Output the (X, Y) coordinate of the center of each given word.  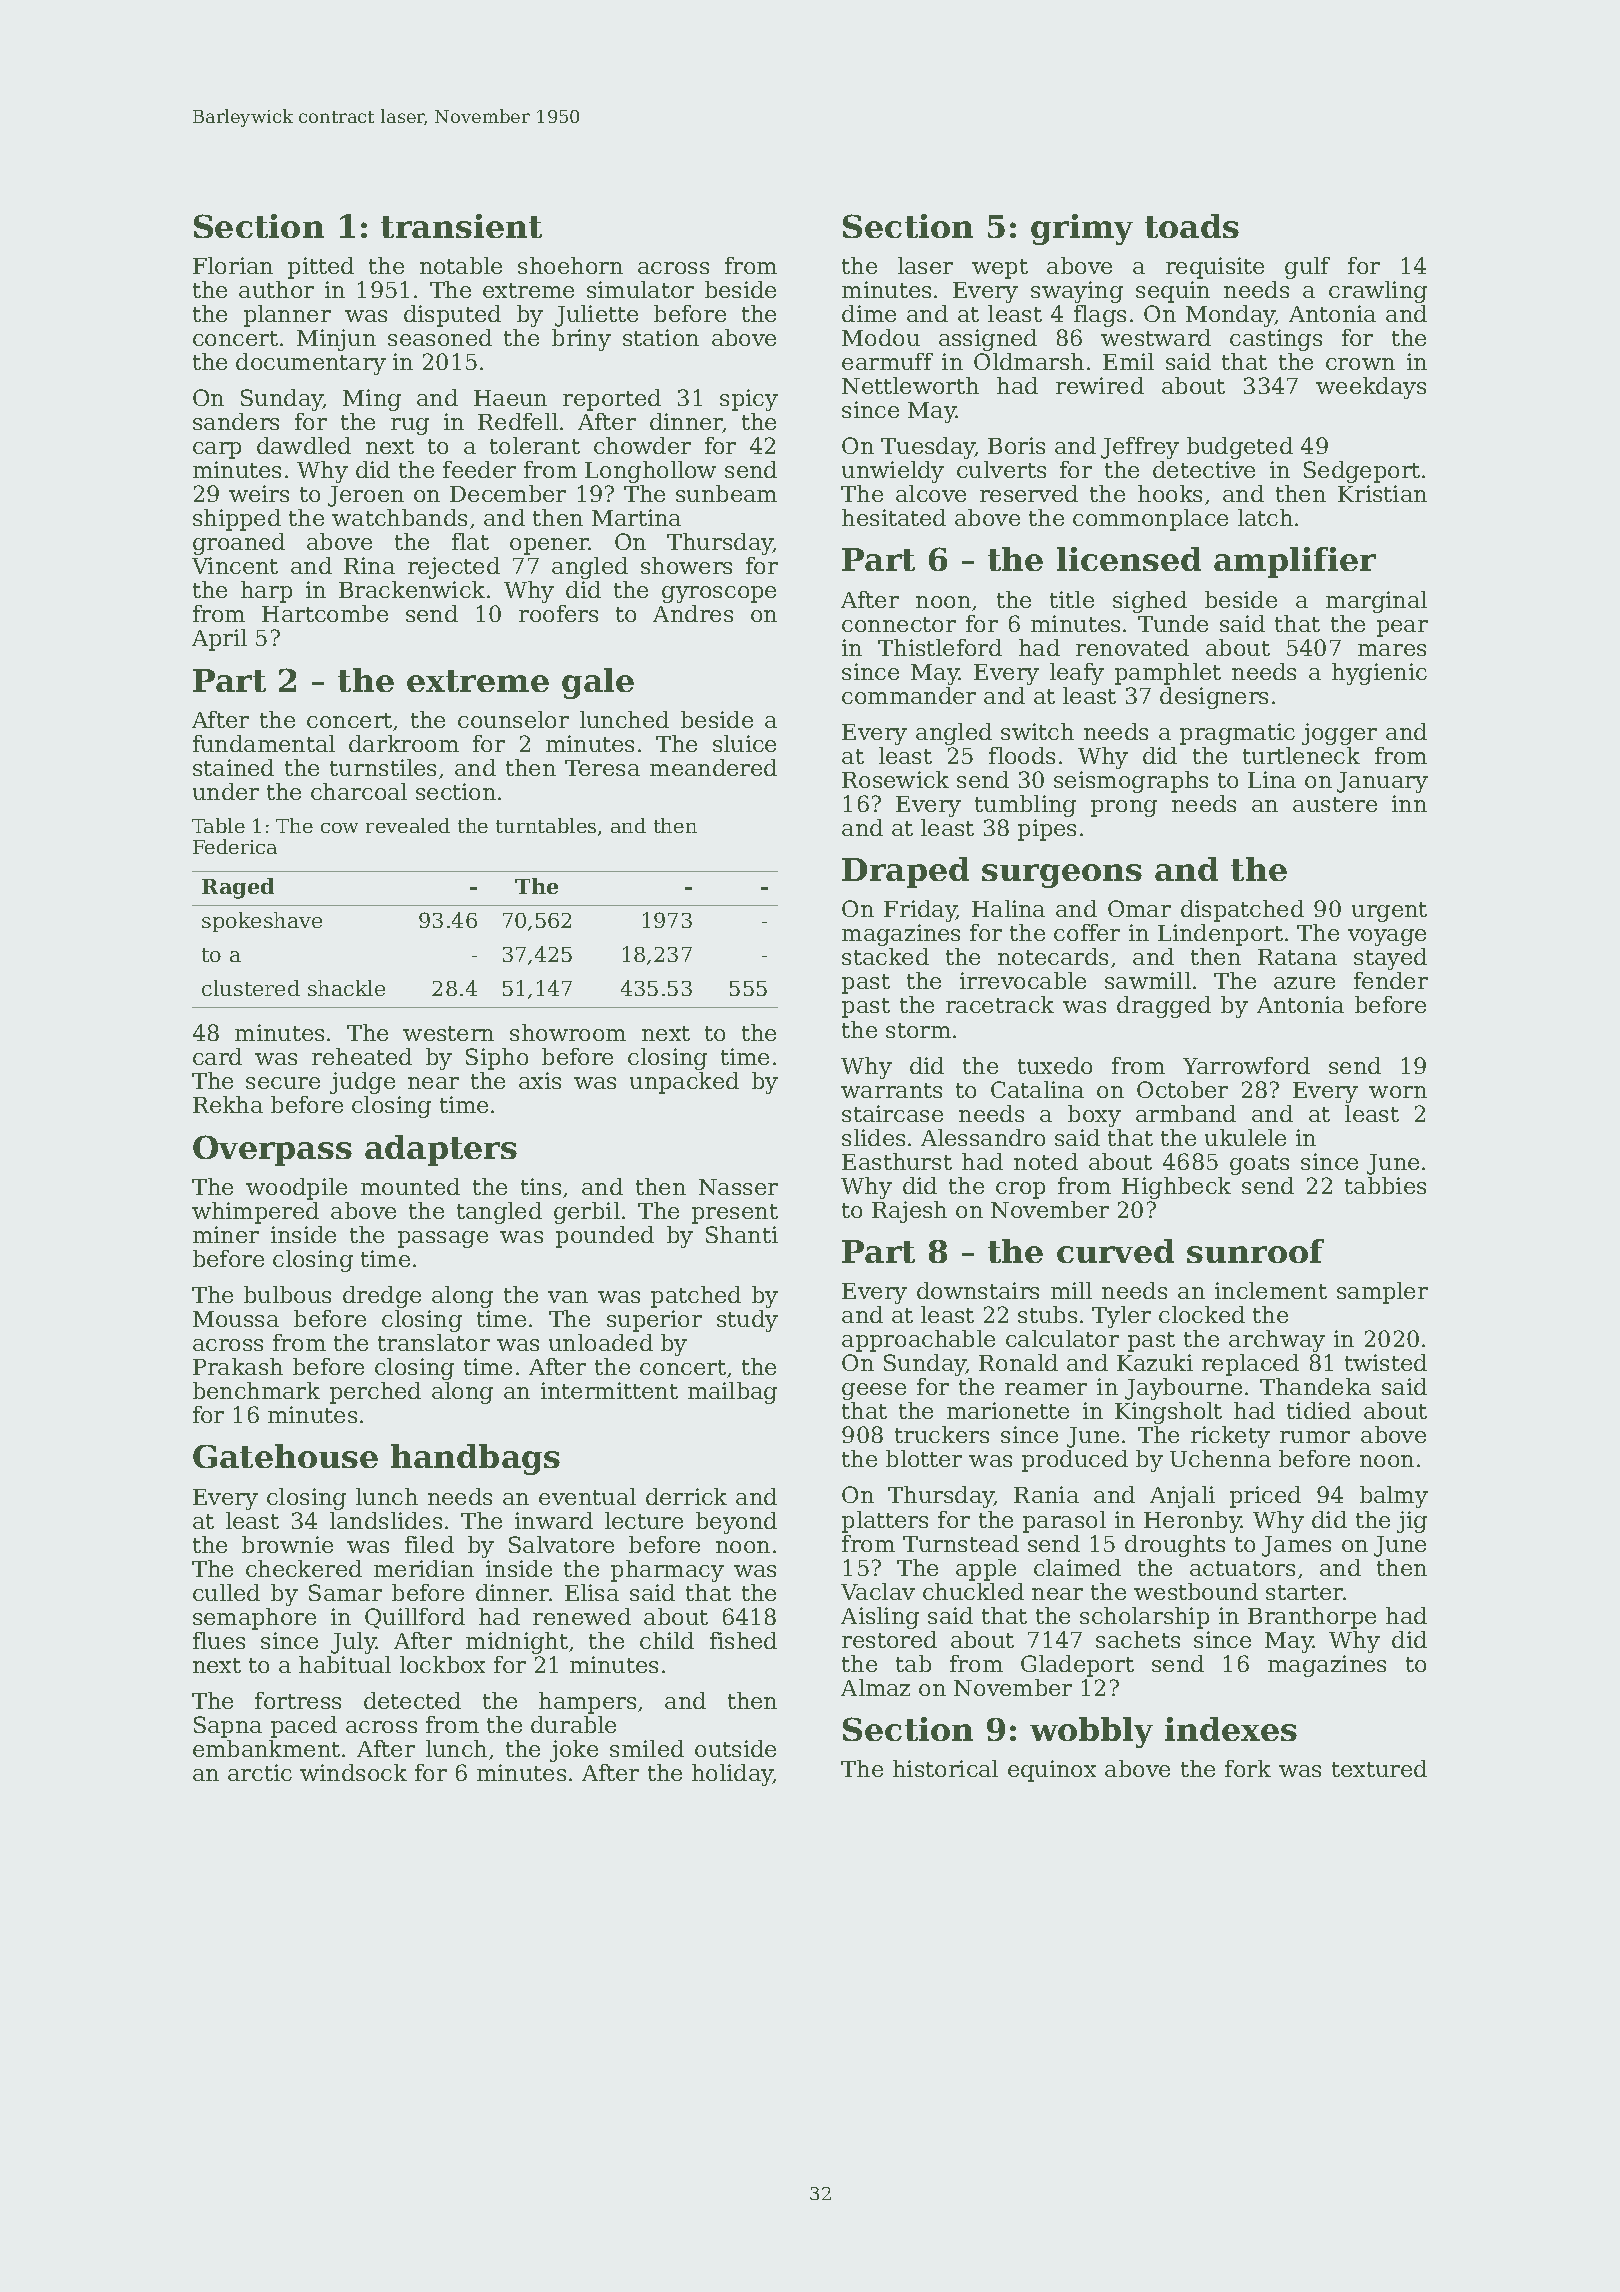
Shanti (742, 1234)
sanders (236, 421)
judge (362, 1083)
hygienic (1379, 674)
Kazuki (1155, 1362)
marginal (1376, 602)
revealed (408, 825)
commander (909, 695)
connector (899, 624)
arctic (260, 1772)
